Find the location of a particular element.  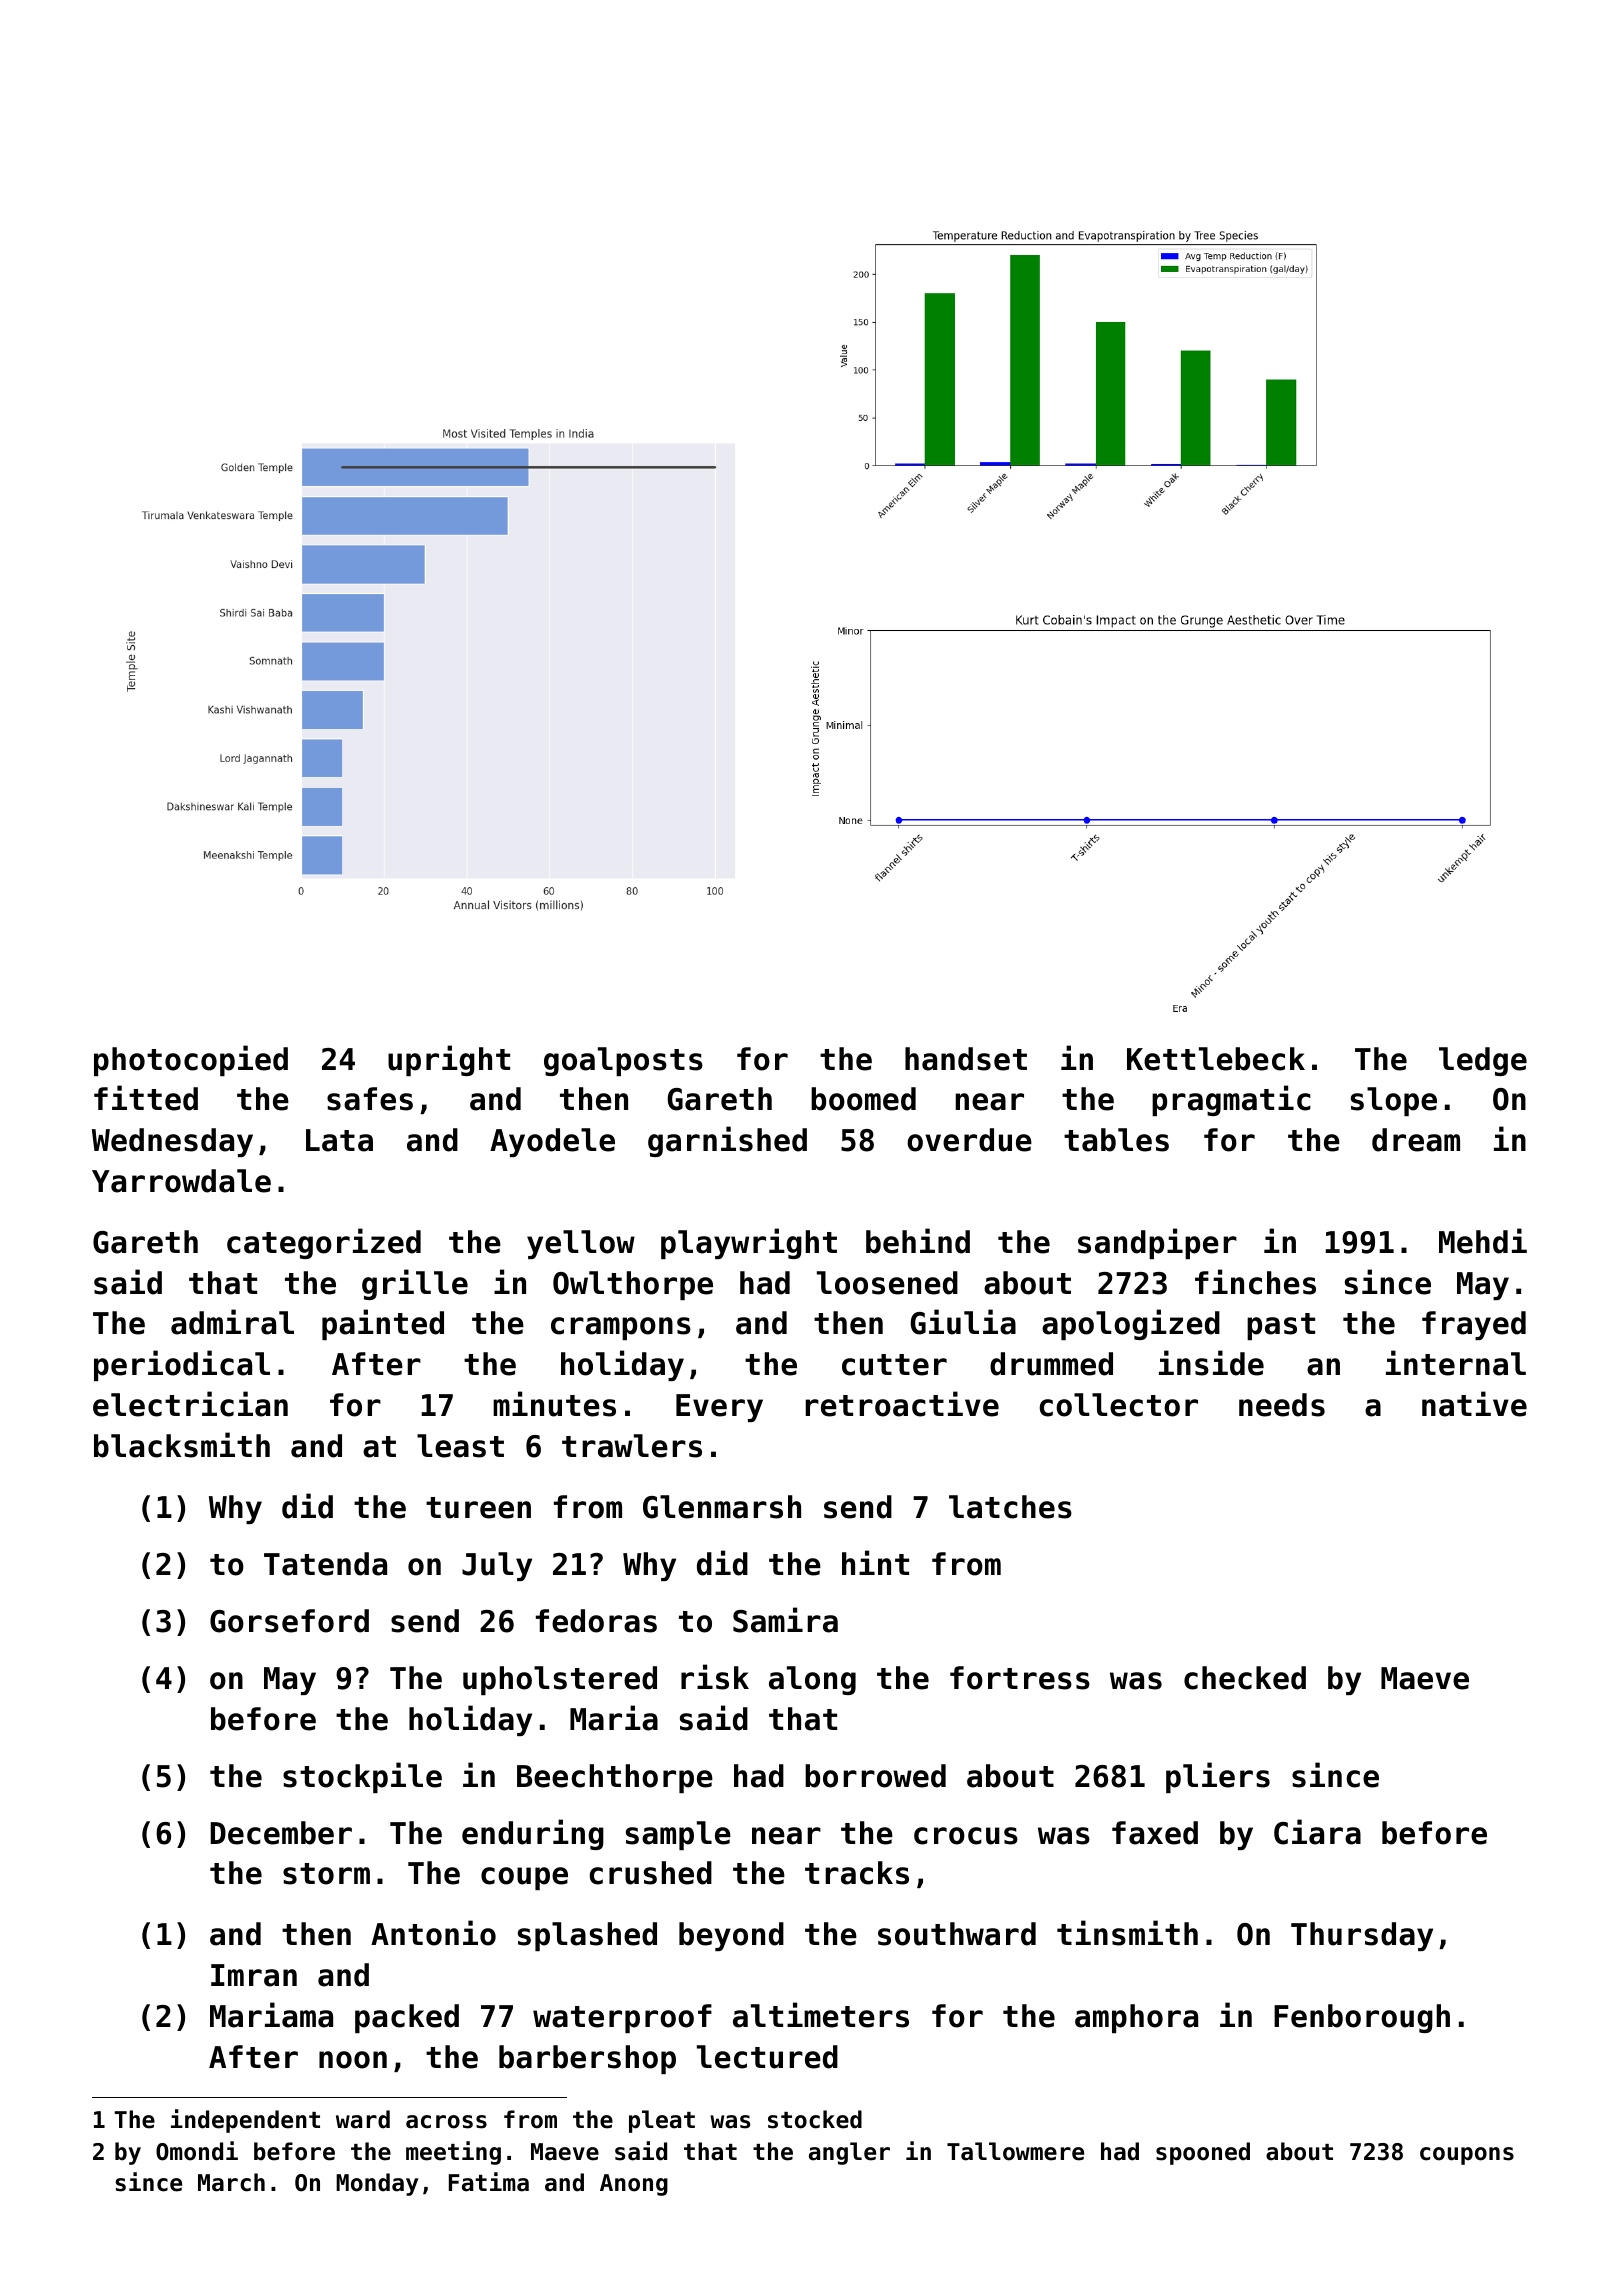

photocopied is located at coordinates (191, 1060).
